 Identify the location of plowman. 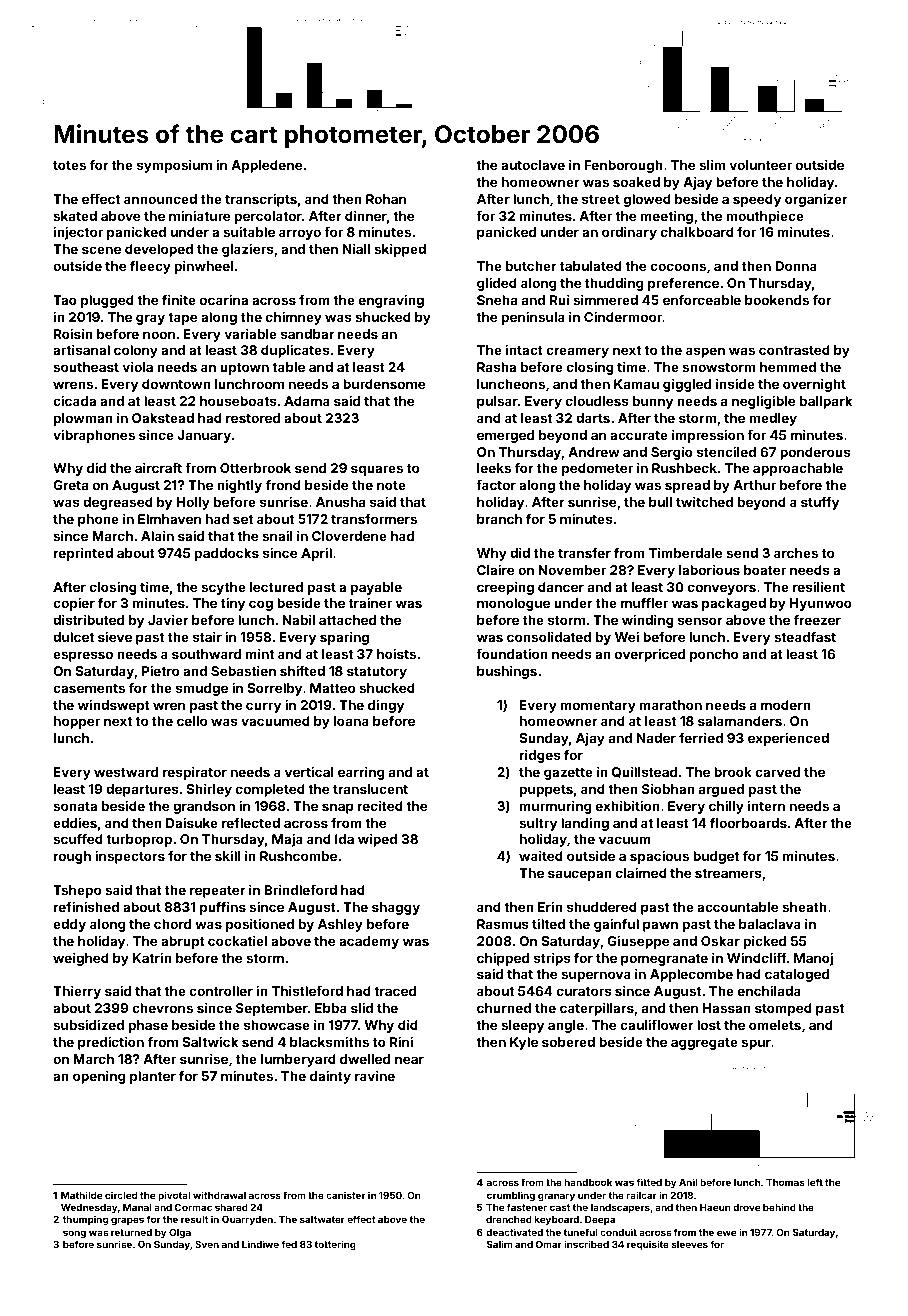
(83, 419).
